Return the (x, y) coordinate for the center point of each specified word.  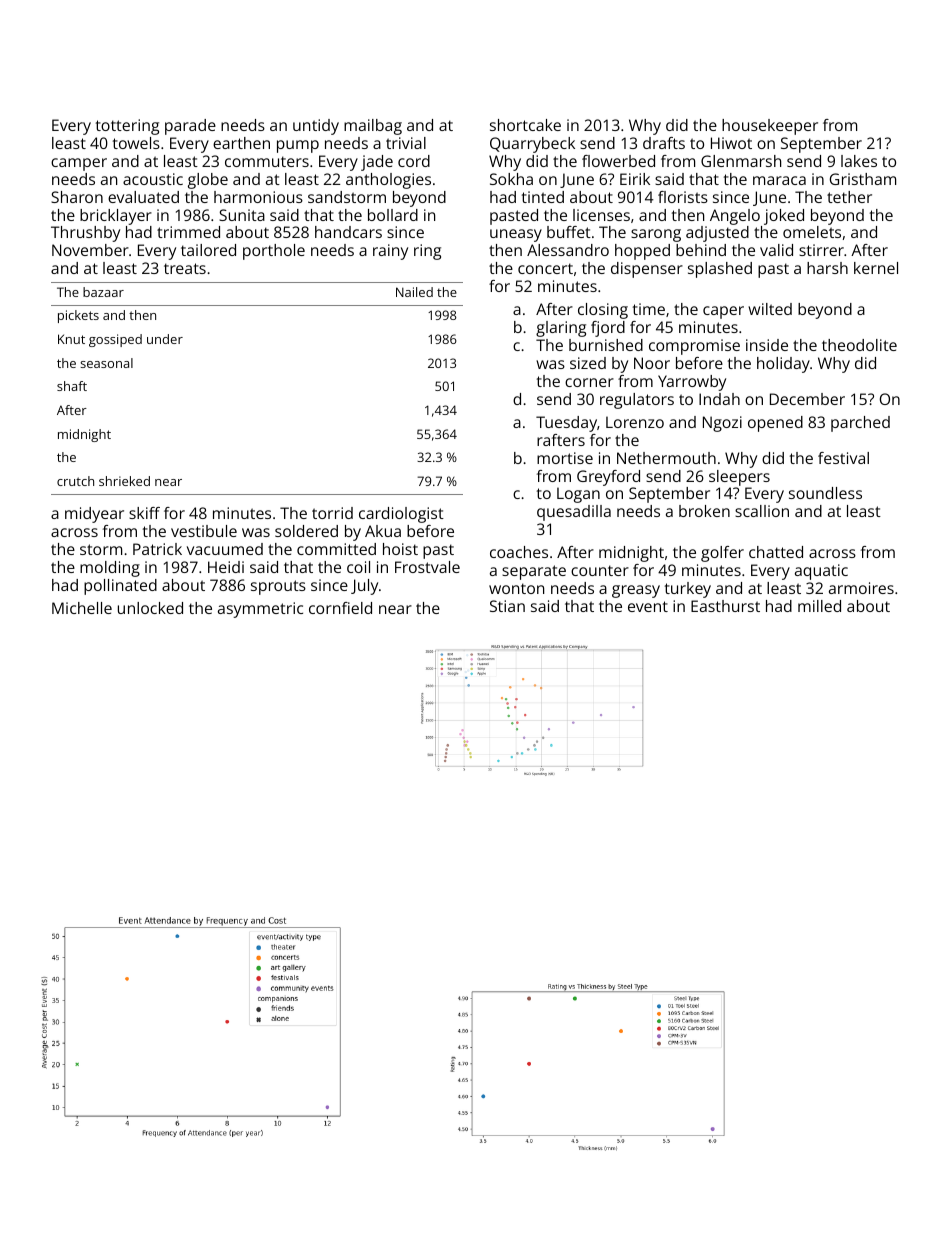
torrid (332, 513)
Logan (578, 495)
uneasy (516, 235)
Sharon (77, 197)
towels (136, 143)
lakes (859, 161)
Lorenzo (635, 422)
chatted (776, 552)
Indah (719, 399)
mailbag (373, 127)
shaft (72, 386)
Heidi (226, 567)
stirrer (821, 250)
